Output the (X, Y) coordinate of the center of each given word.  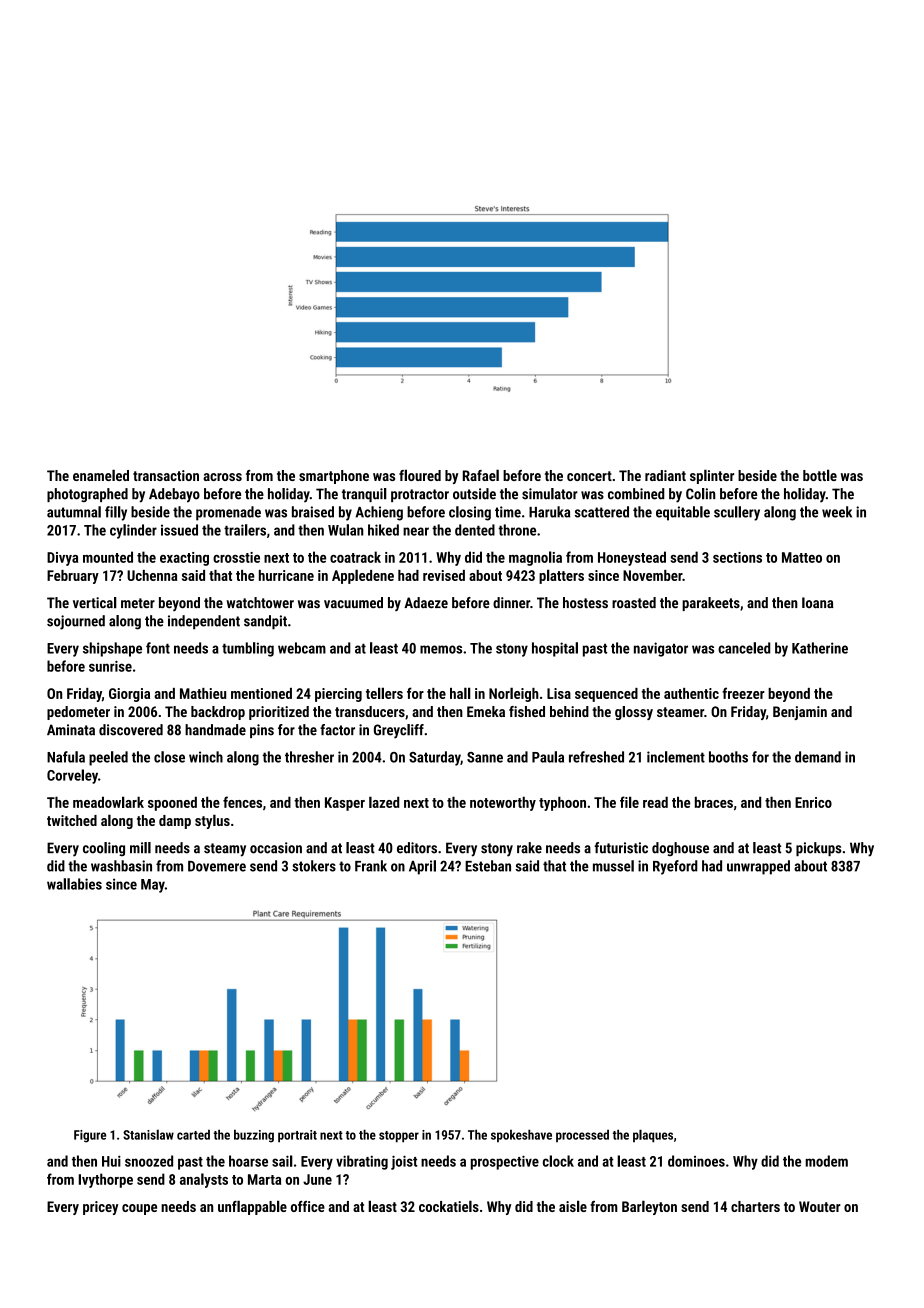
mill (140, 848)
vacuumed (353, 602)
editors (417, 848)
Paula (548, 757)
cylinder (133, 531)
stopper (399, 1137)
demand (818, 757)
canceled (744, 648)
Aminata (71, 730)
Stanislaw (148, 1134)
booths (728, 757)
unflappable (252, 1207)
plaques (653, 1136)
